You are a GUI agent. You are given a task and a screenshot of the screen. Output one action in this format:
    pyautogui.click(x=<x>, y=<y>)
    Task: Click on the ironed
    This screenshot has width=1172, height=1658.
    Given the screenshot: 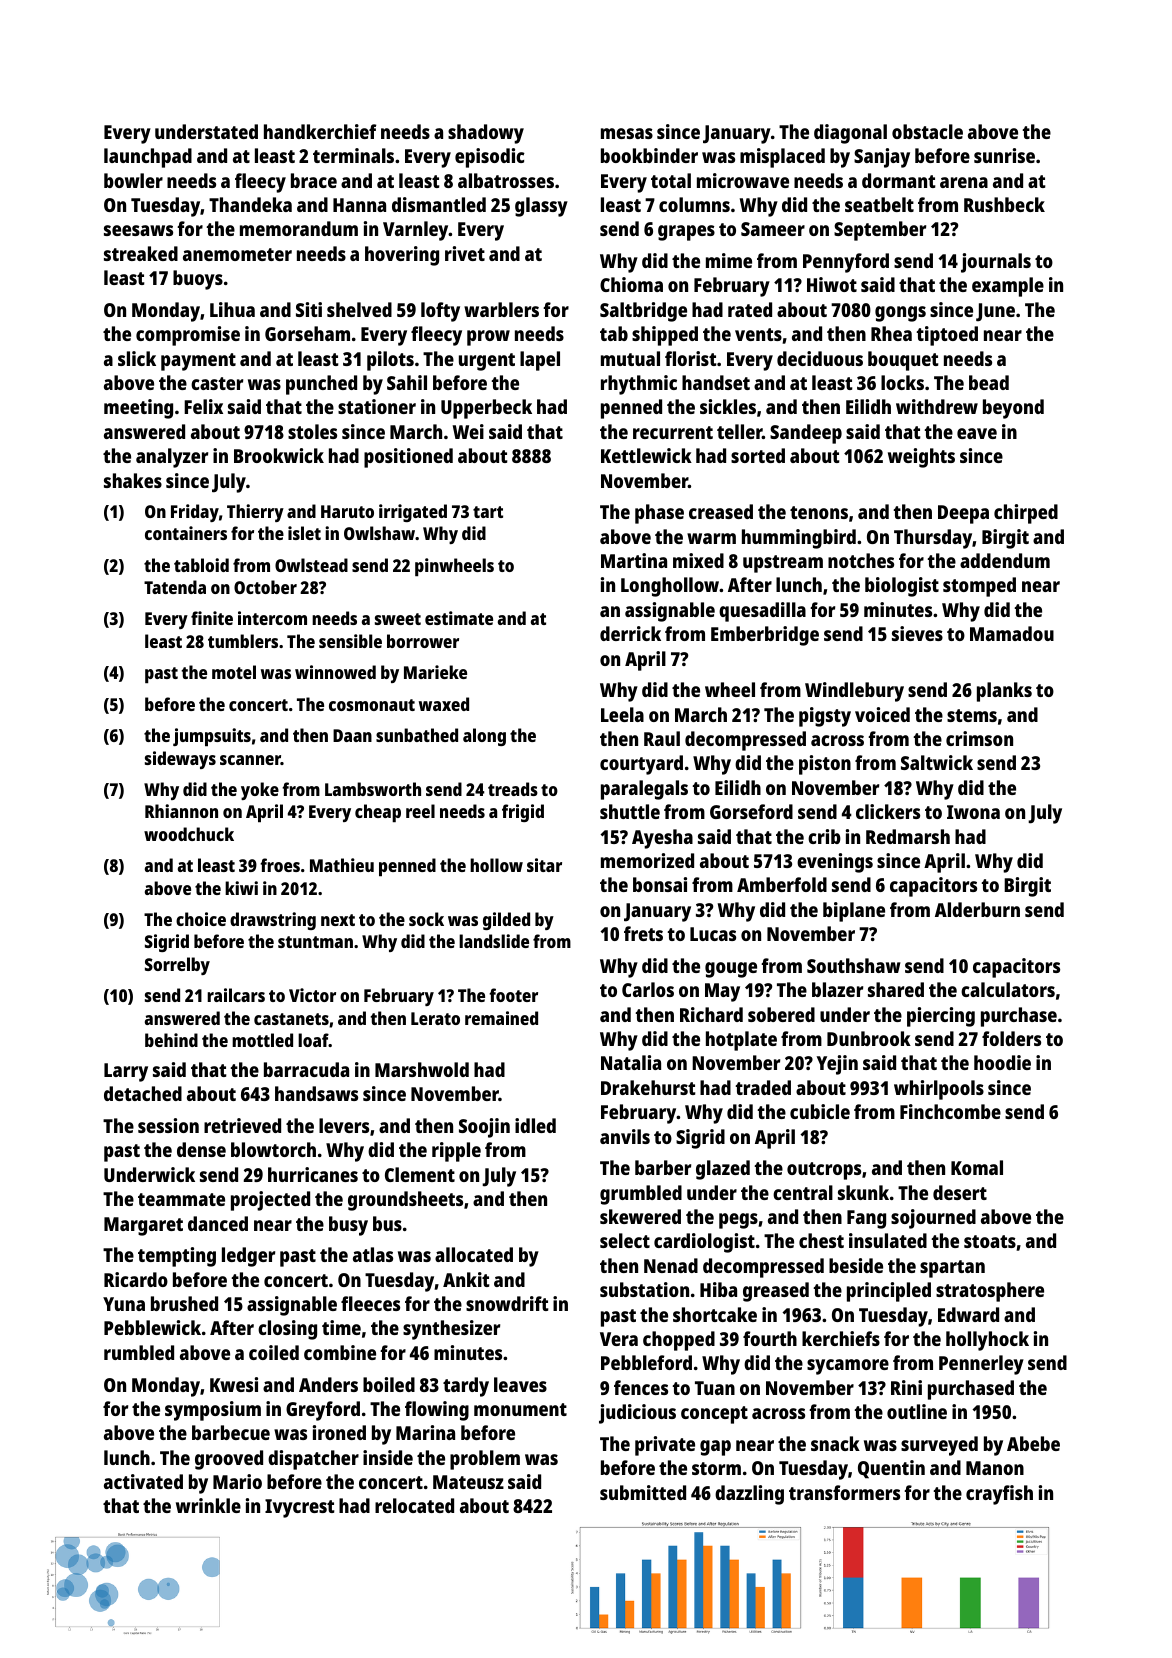 What is the action you would take?
    pyautogui.click(x=339, y=1432)
